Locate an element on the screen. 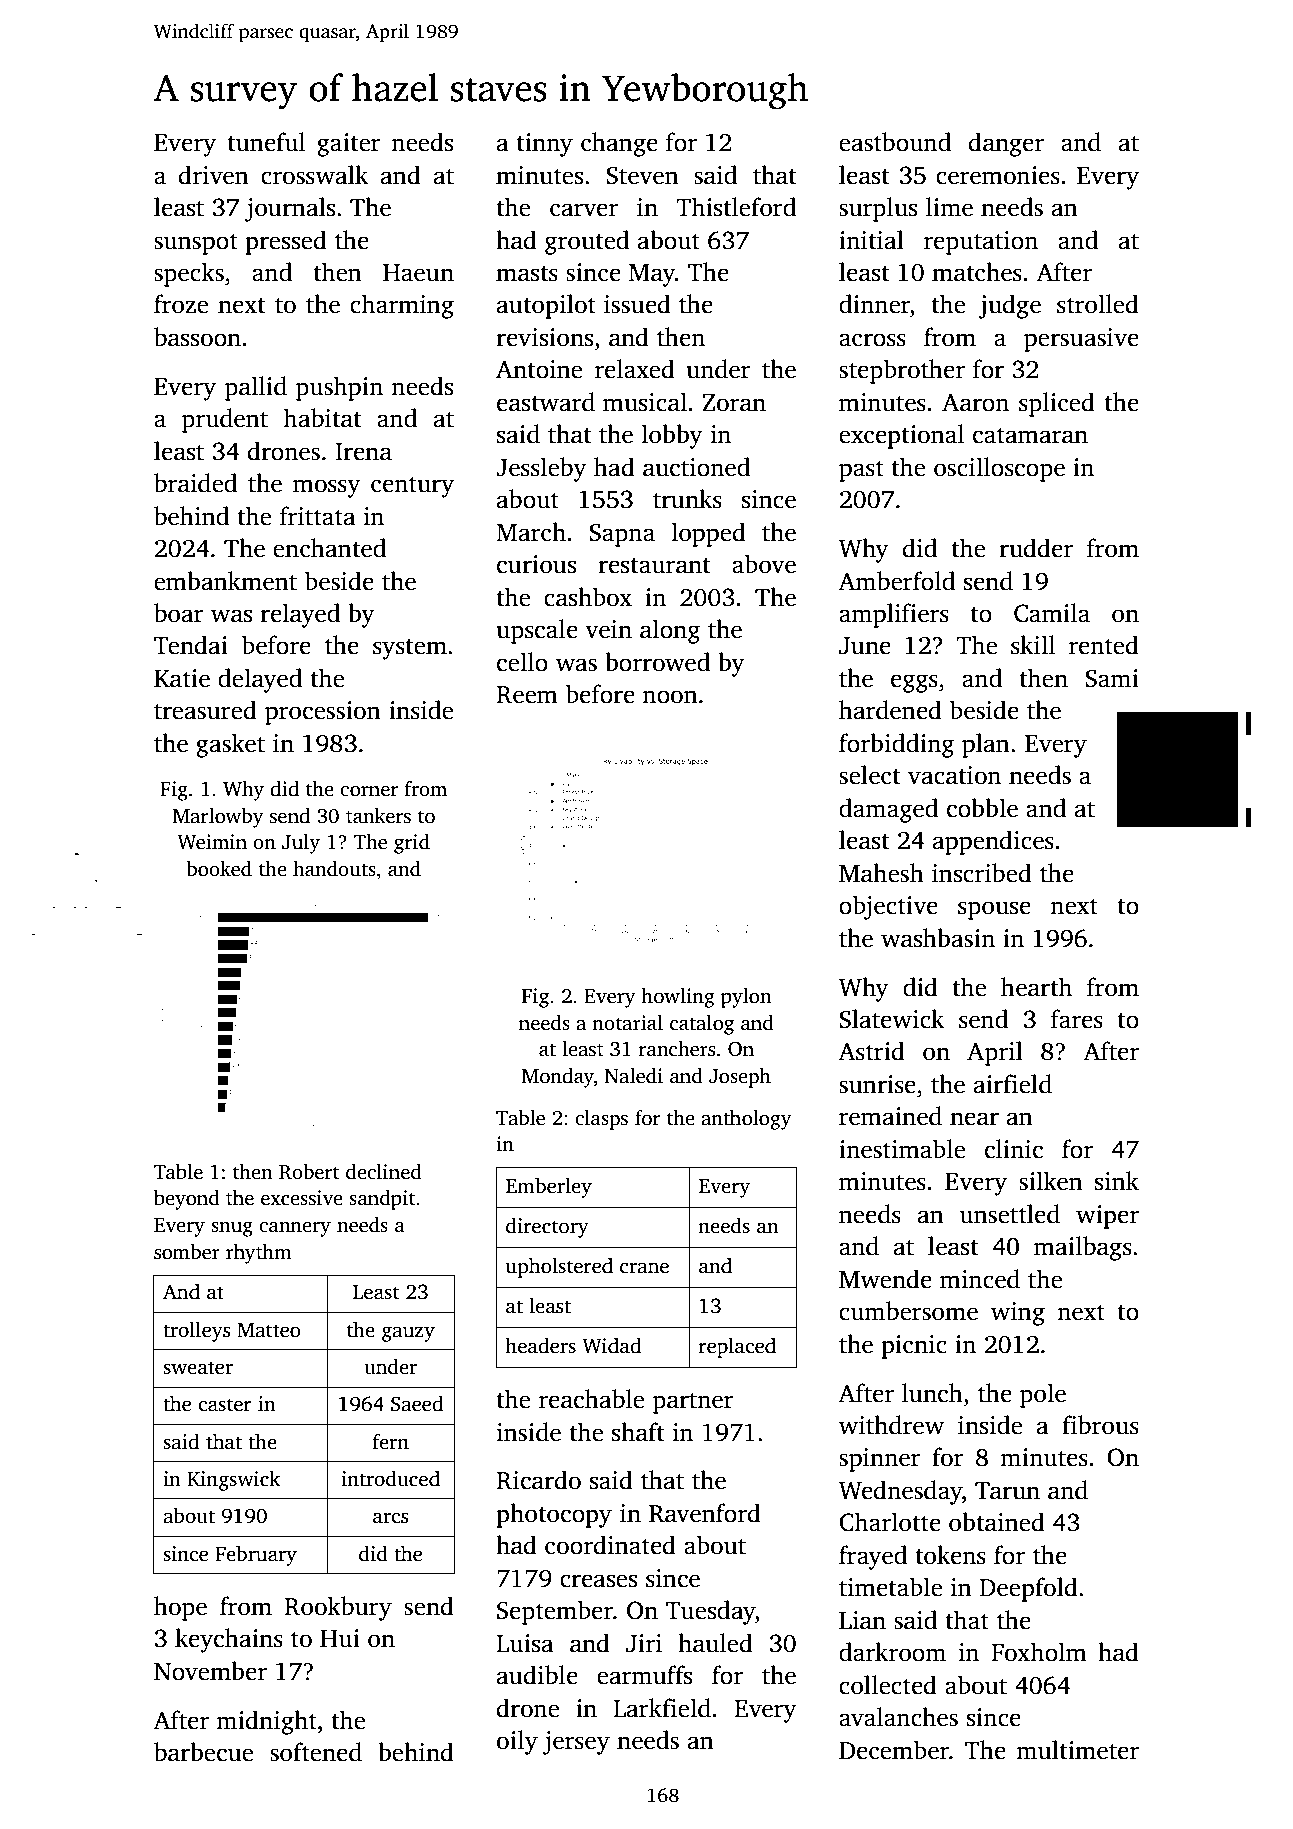  tuneful is located at coordinates (266, 142).
